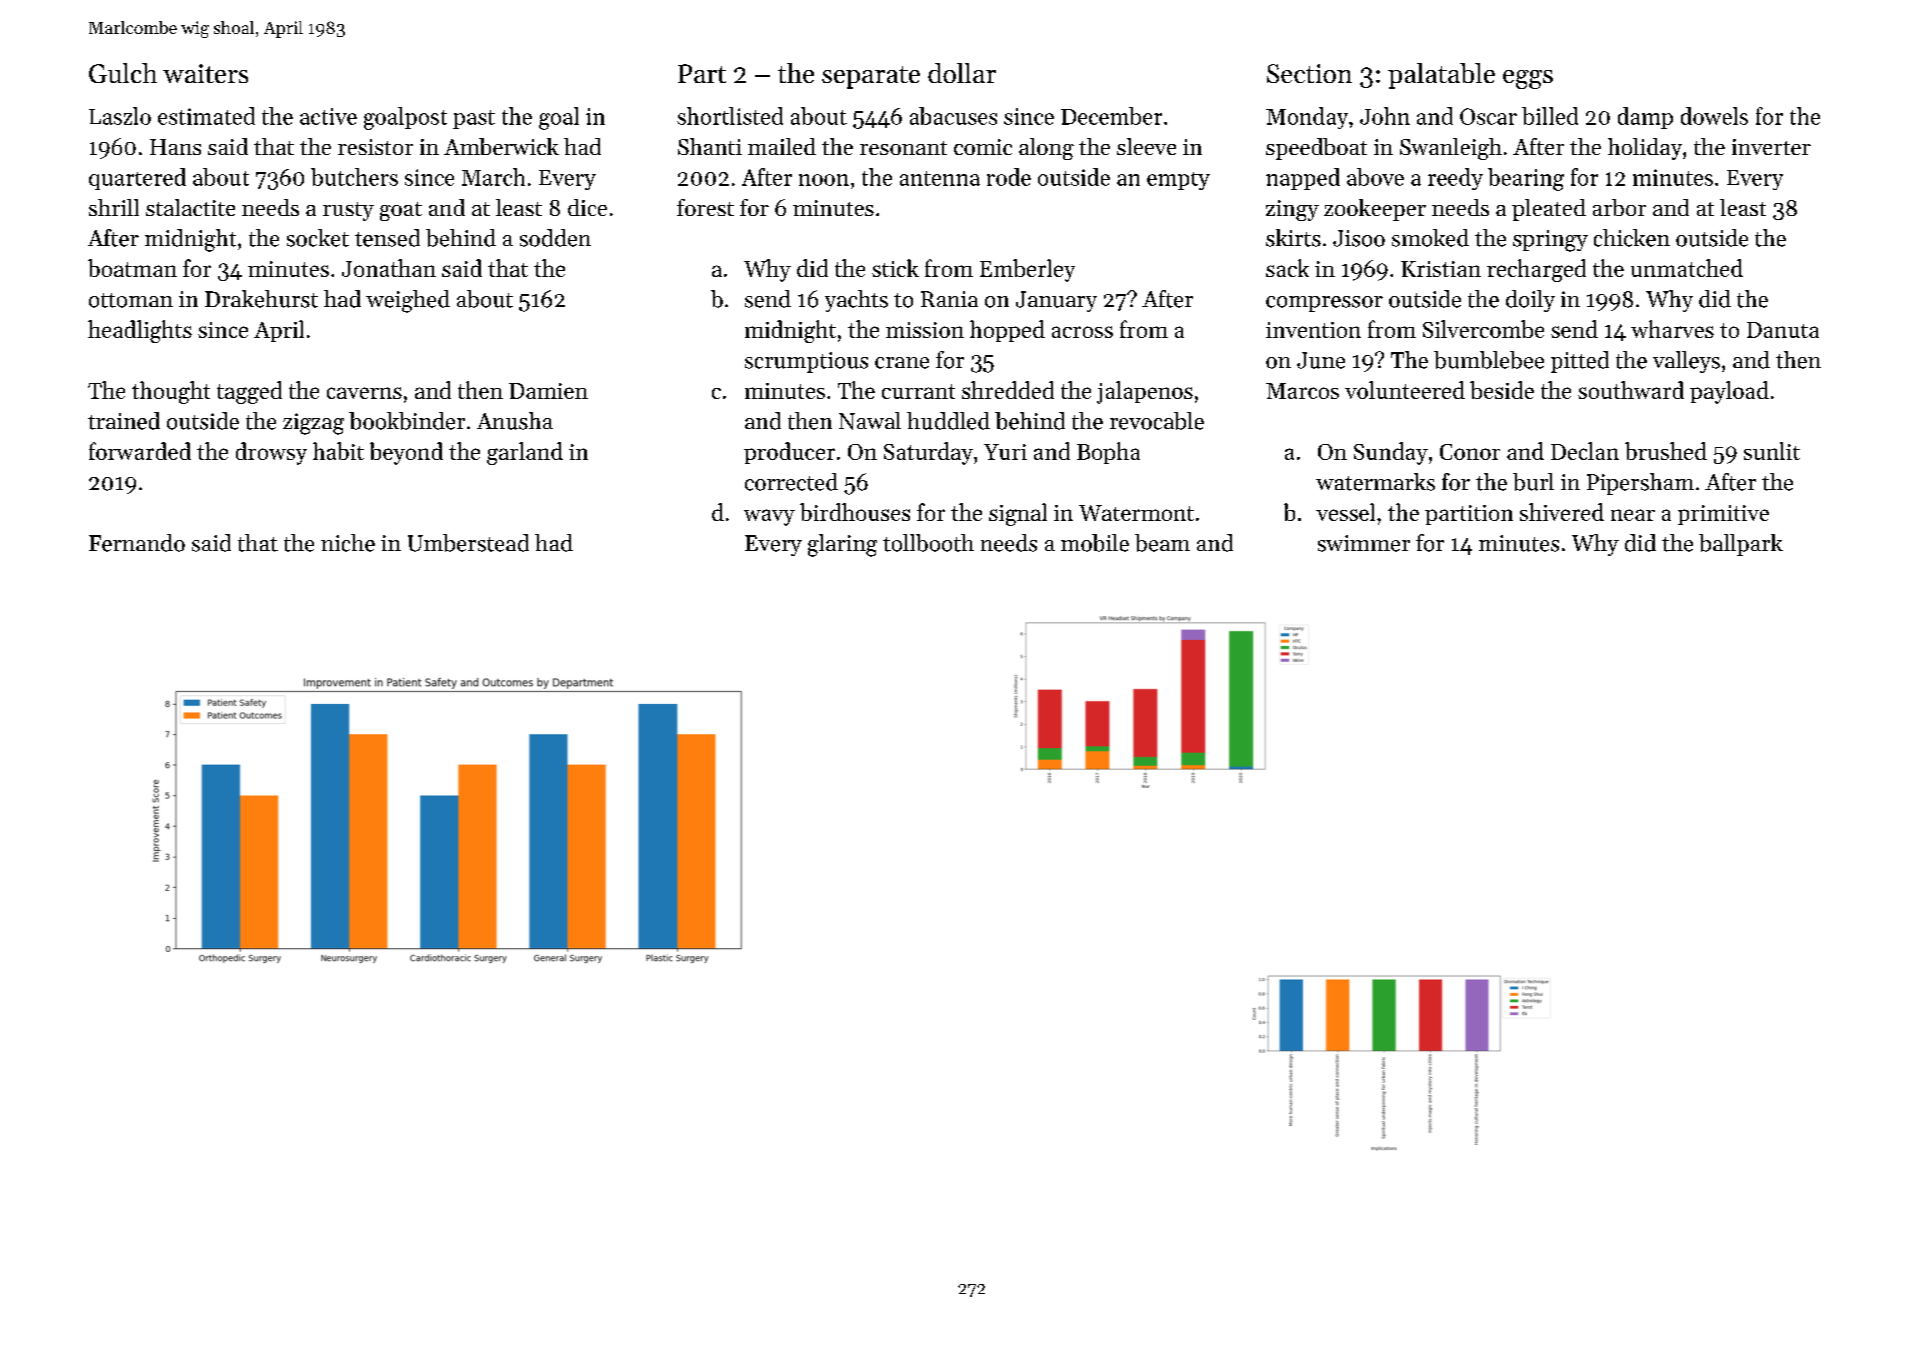 The height and width of the screenshot is (1354, 1915). Describe the element at coordinates (132, 268) in the screenshot. I see `boatman` at that location.
